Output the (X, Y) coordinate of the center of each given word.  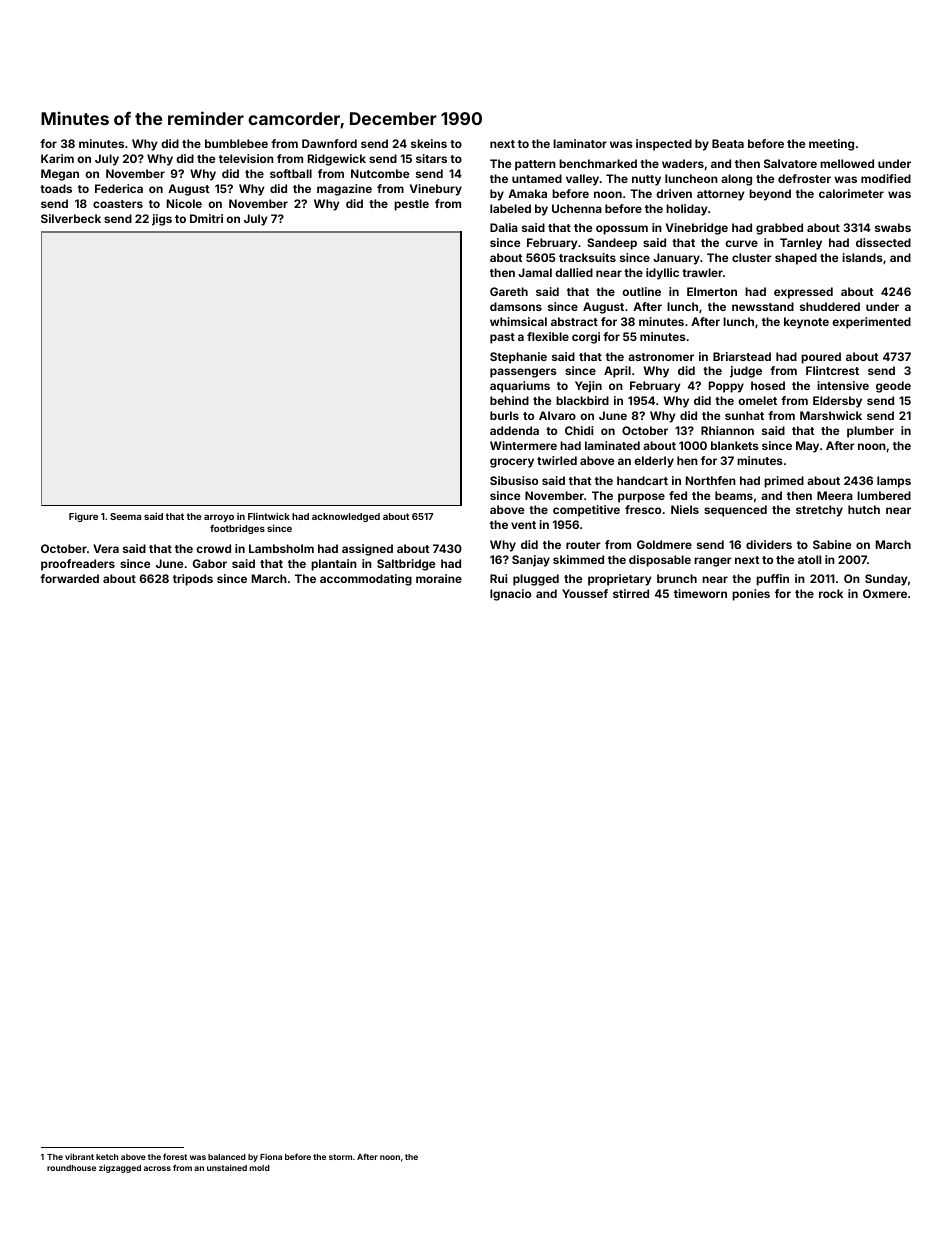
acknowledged (346, 517)
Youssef (585, 593)
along (736, 180)
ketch (107, 1157)
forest (175, 1156)
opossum (622, 230)
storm (340, 1157)
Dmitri (206, 218)
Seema (125, 516)
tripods (193, 580)
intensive (843, 385)
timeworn (700, 593)
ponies (751, 595)
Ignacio (510, 595)
